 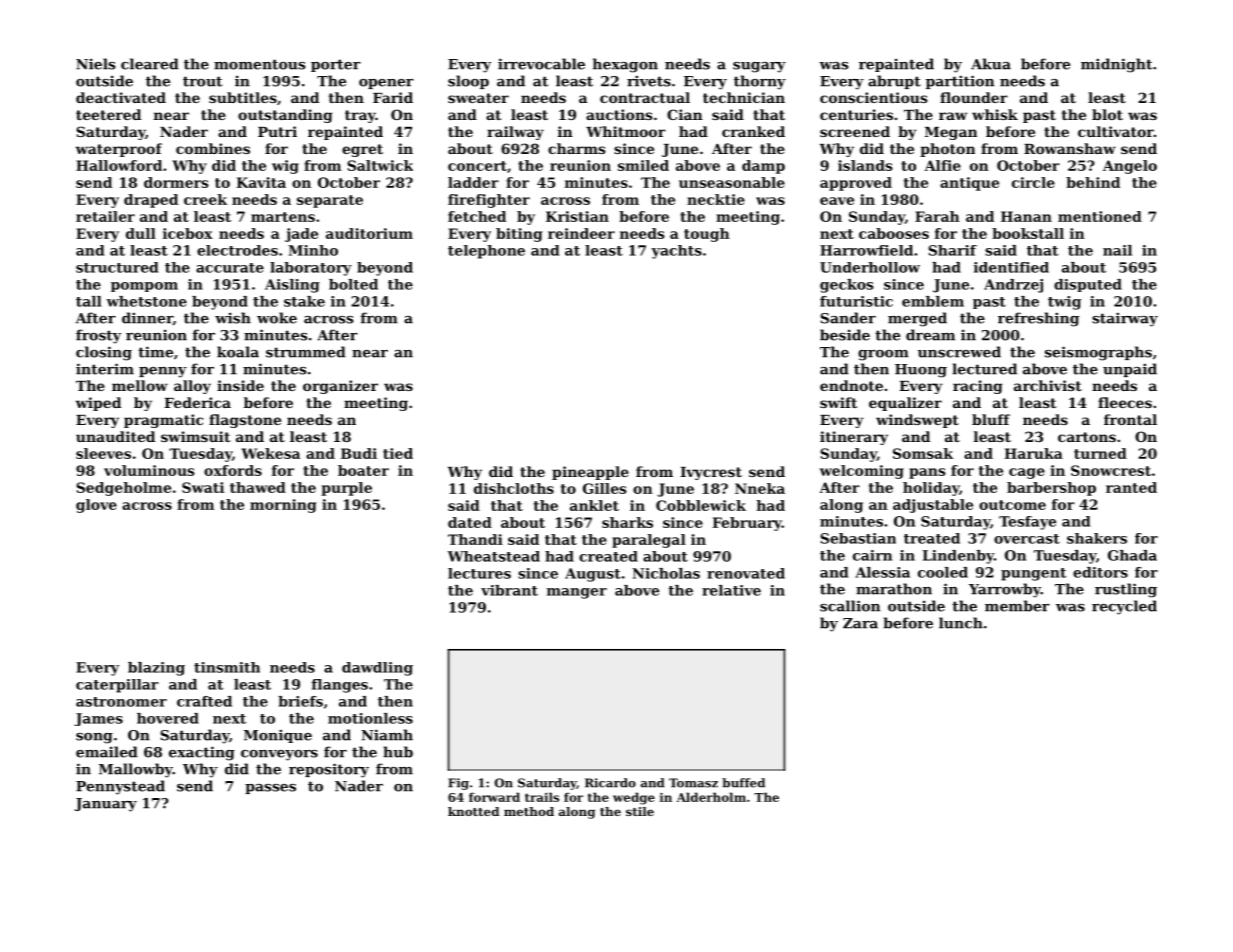 What do you see at coordinates (1124, 607) in the screenshot?
I see `recycled` at bounding box center [1124, 607].
